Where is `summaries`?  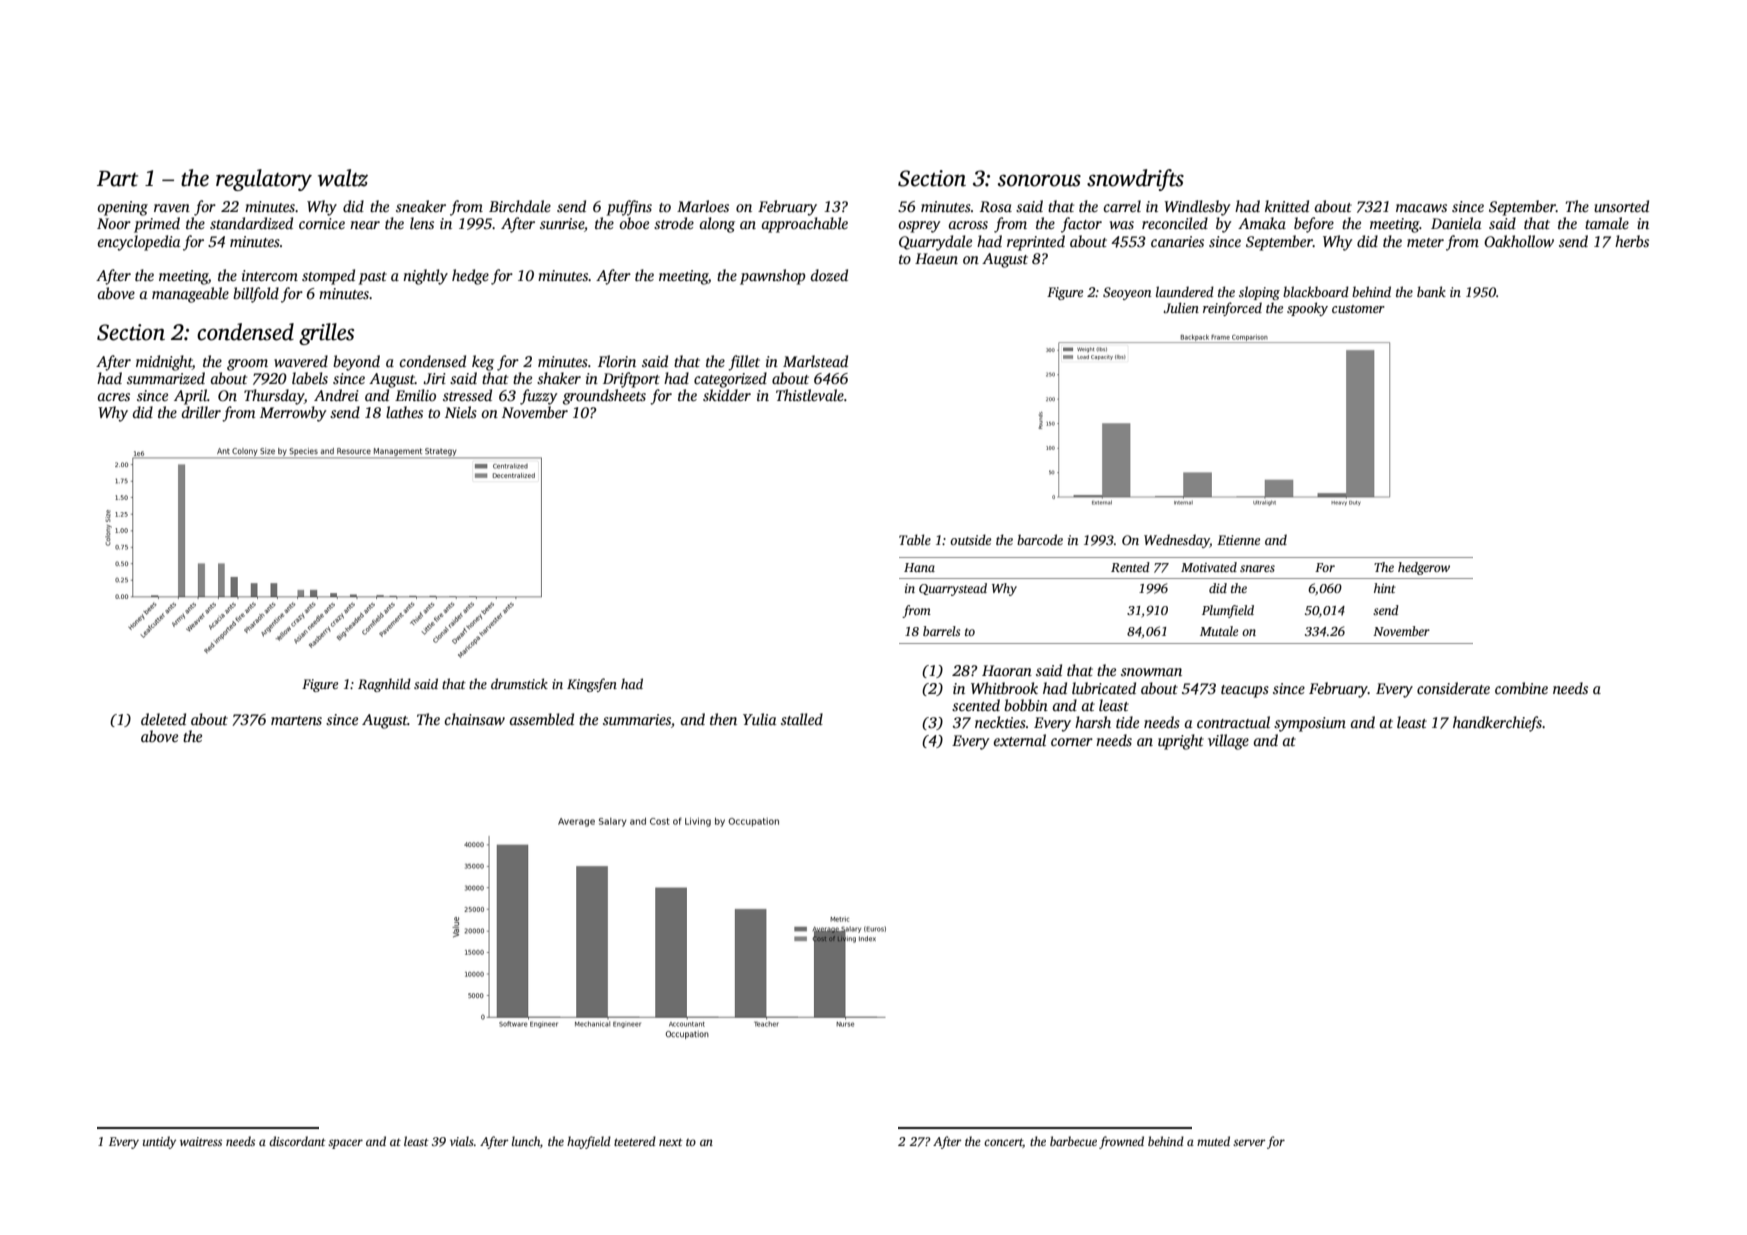
summaries is located at coordinates (637, 719).
